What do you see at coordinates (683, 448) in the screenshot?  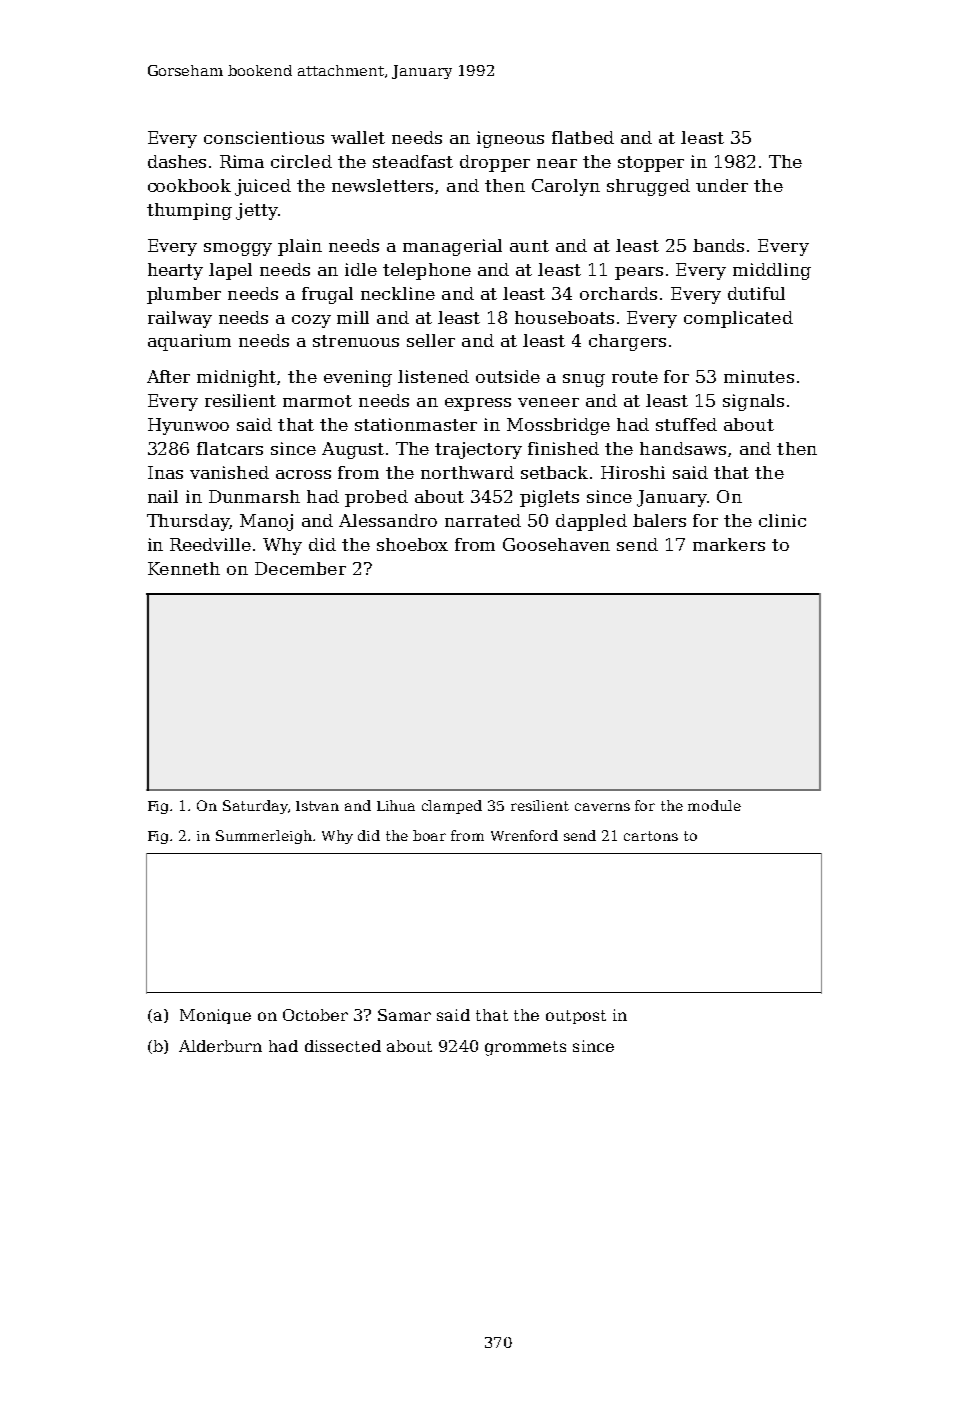 I see `handsaws` at bounding box center [683, 448].
